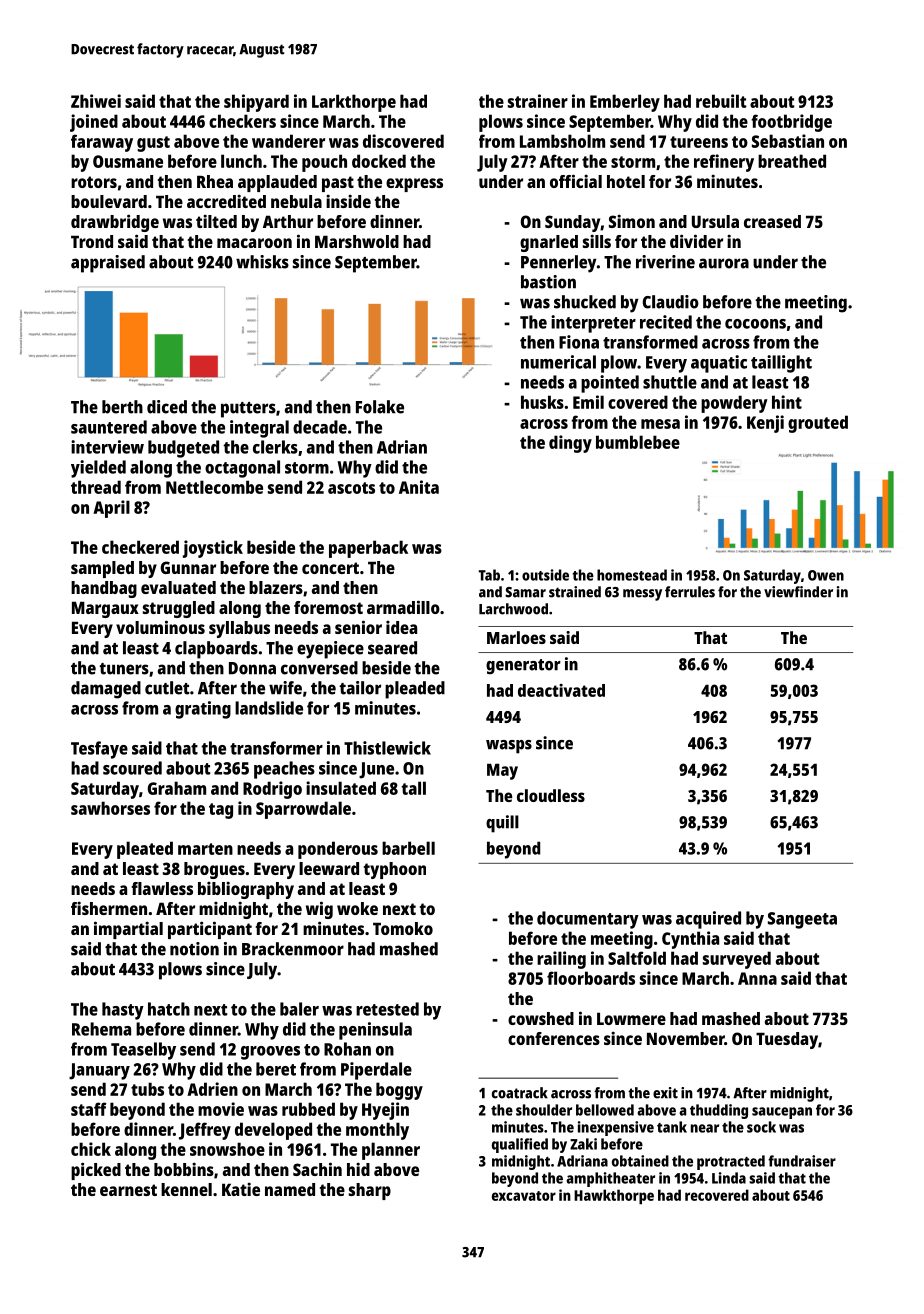 This document has height=1314, width=924. What do you see at coordinates (798, 592) in the document?
I see `viewfinder` at bounding box center [798, 592].
